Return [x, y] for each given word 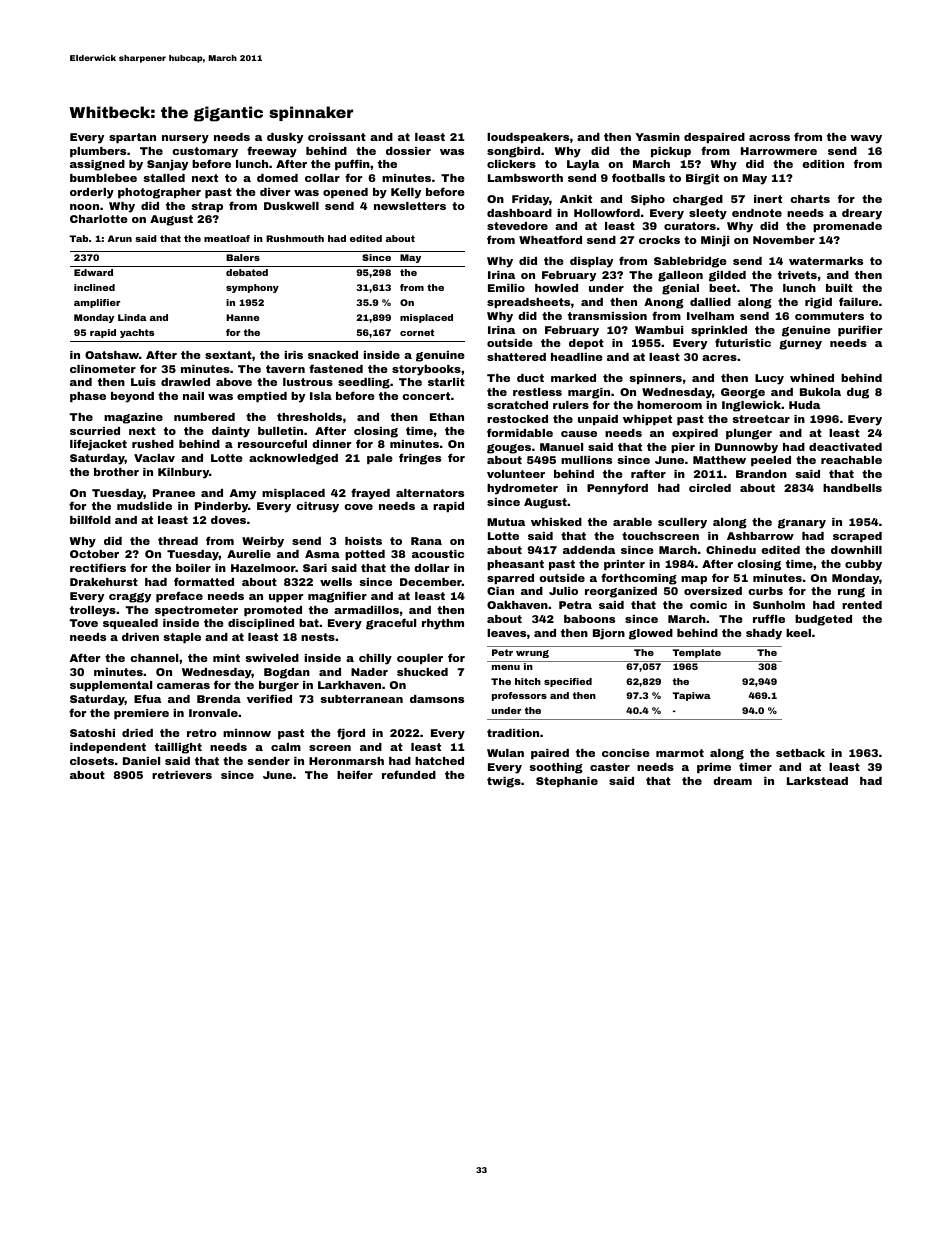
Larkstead [817, 781]
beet [722, 288]
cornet [417, 332]
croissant [337, 137]
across [769, 138]
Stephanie [567, 782]
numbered [204, 417]
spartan [132, 138]
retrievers [182, 775]
